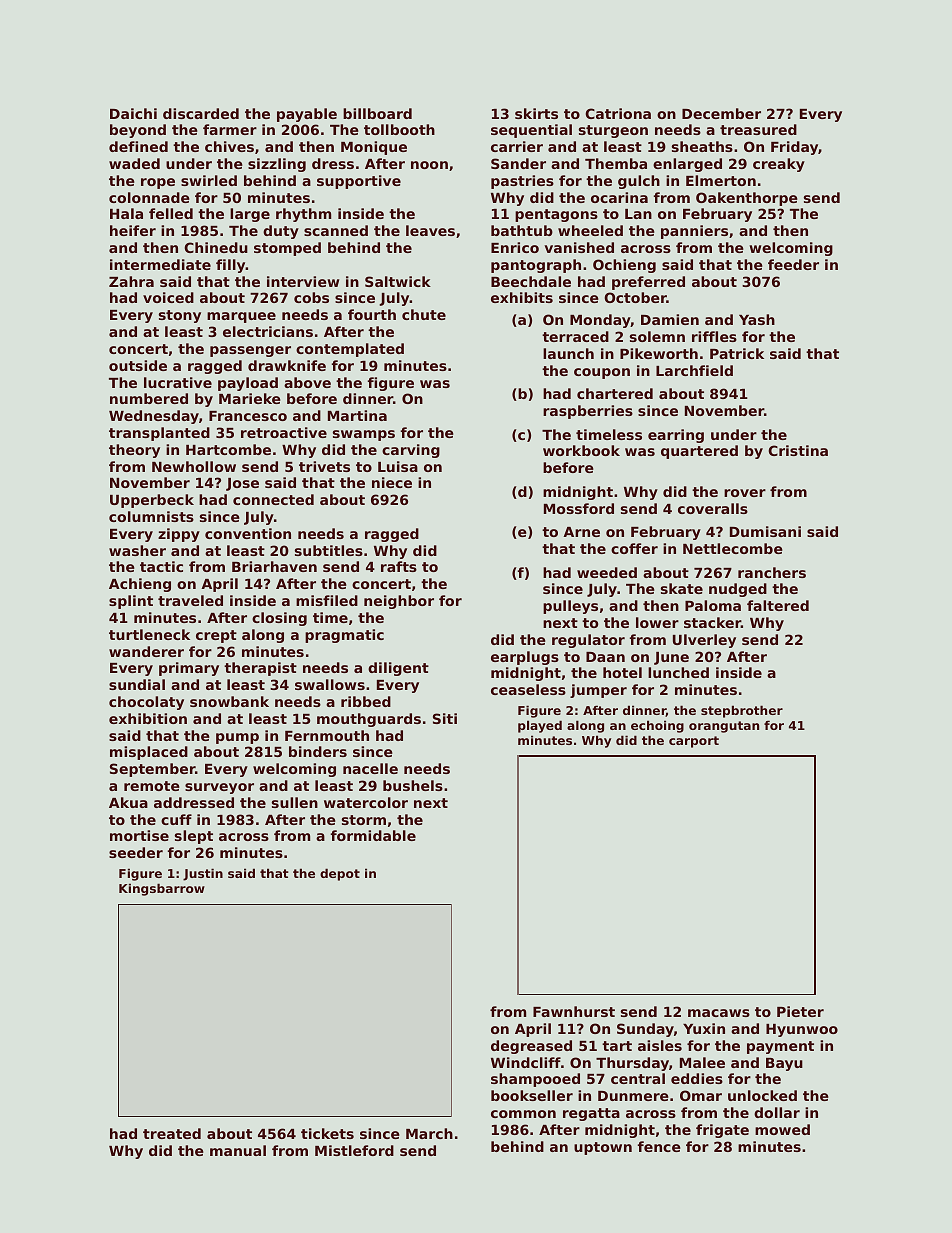 The height and width of the screenshot is (1233, 952). What do you see at coordinates (522, 297) in the screenshot?
I see `exhibits` at bounding box center [522, 297].
